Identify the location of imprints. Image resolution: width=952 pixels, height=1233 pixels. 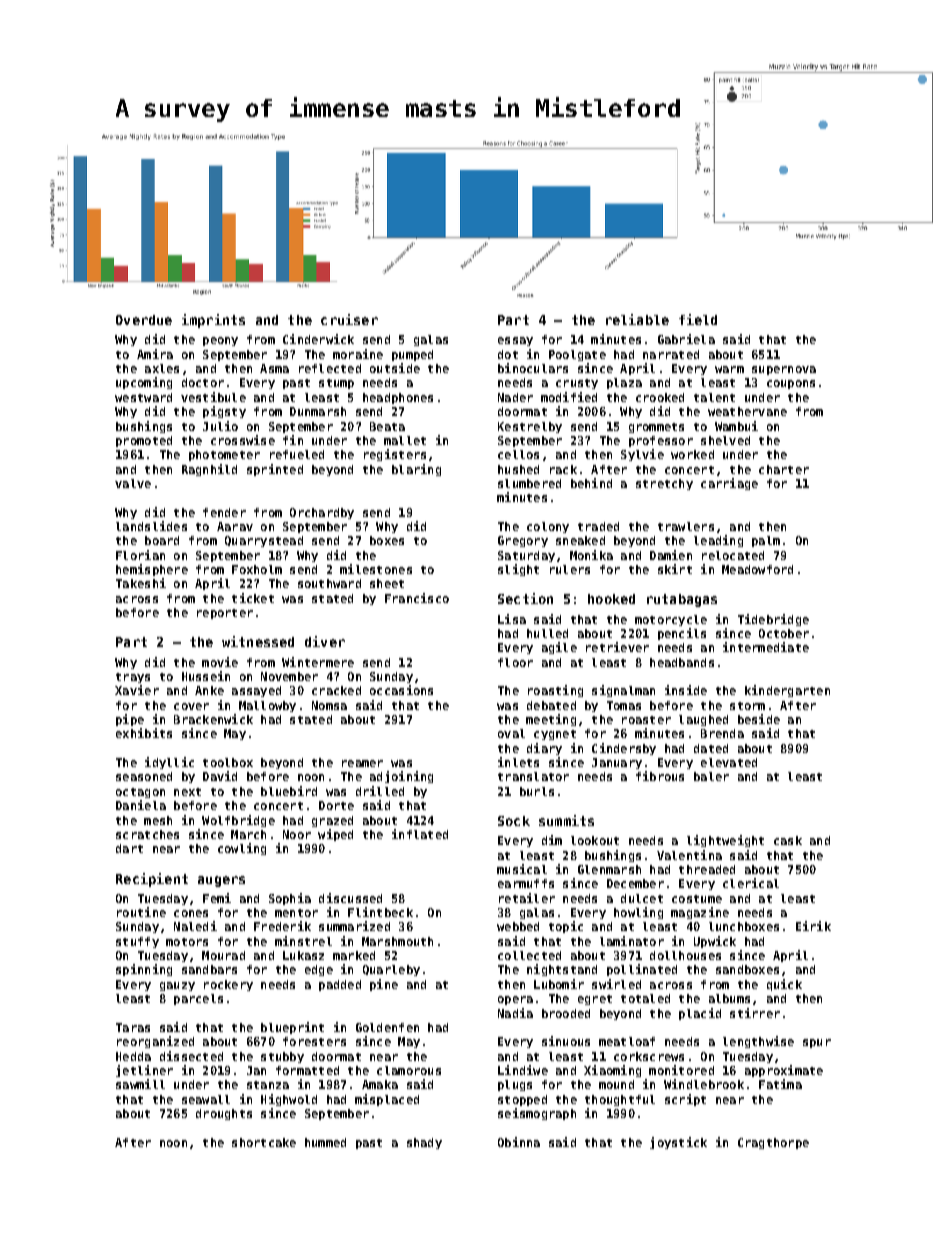
(213, 321).
